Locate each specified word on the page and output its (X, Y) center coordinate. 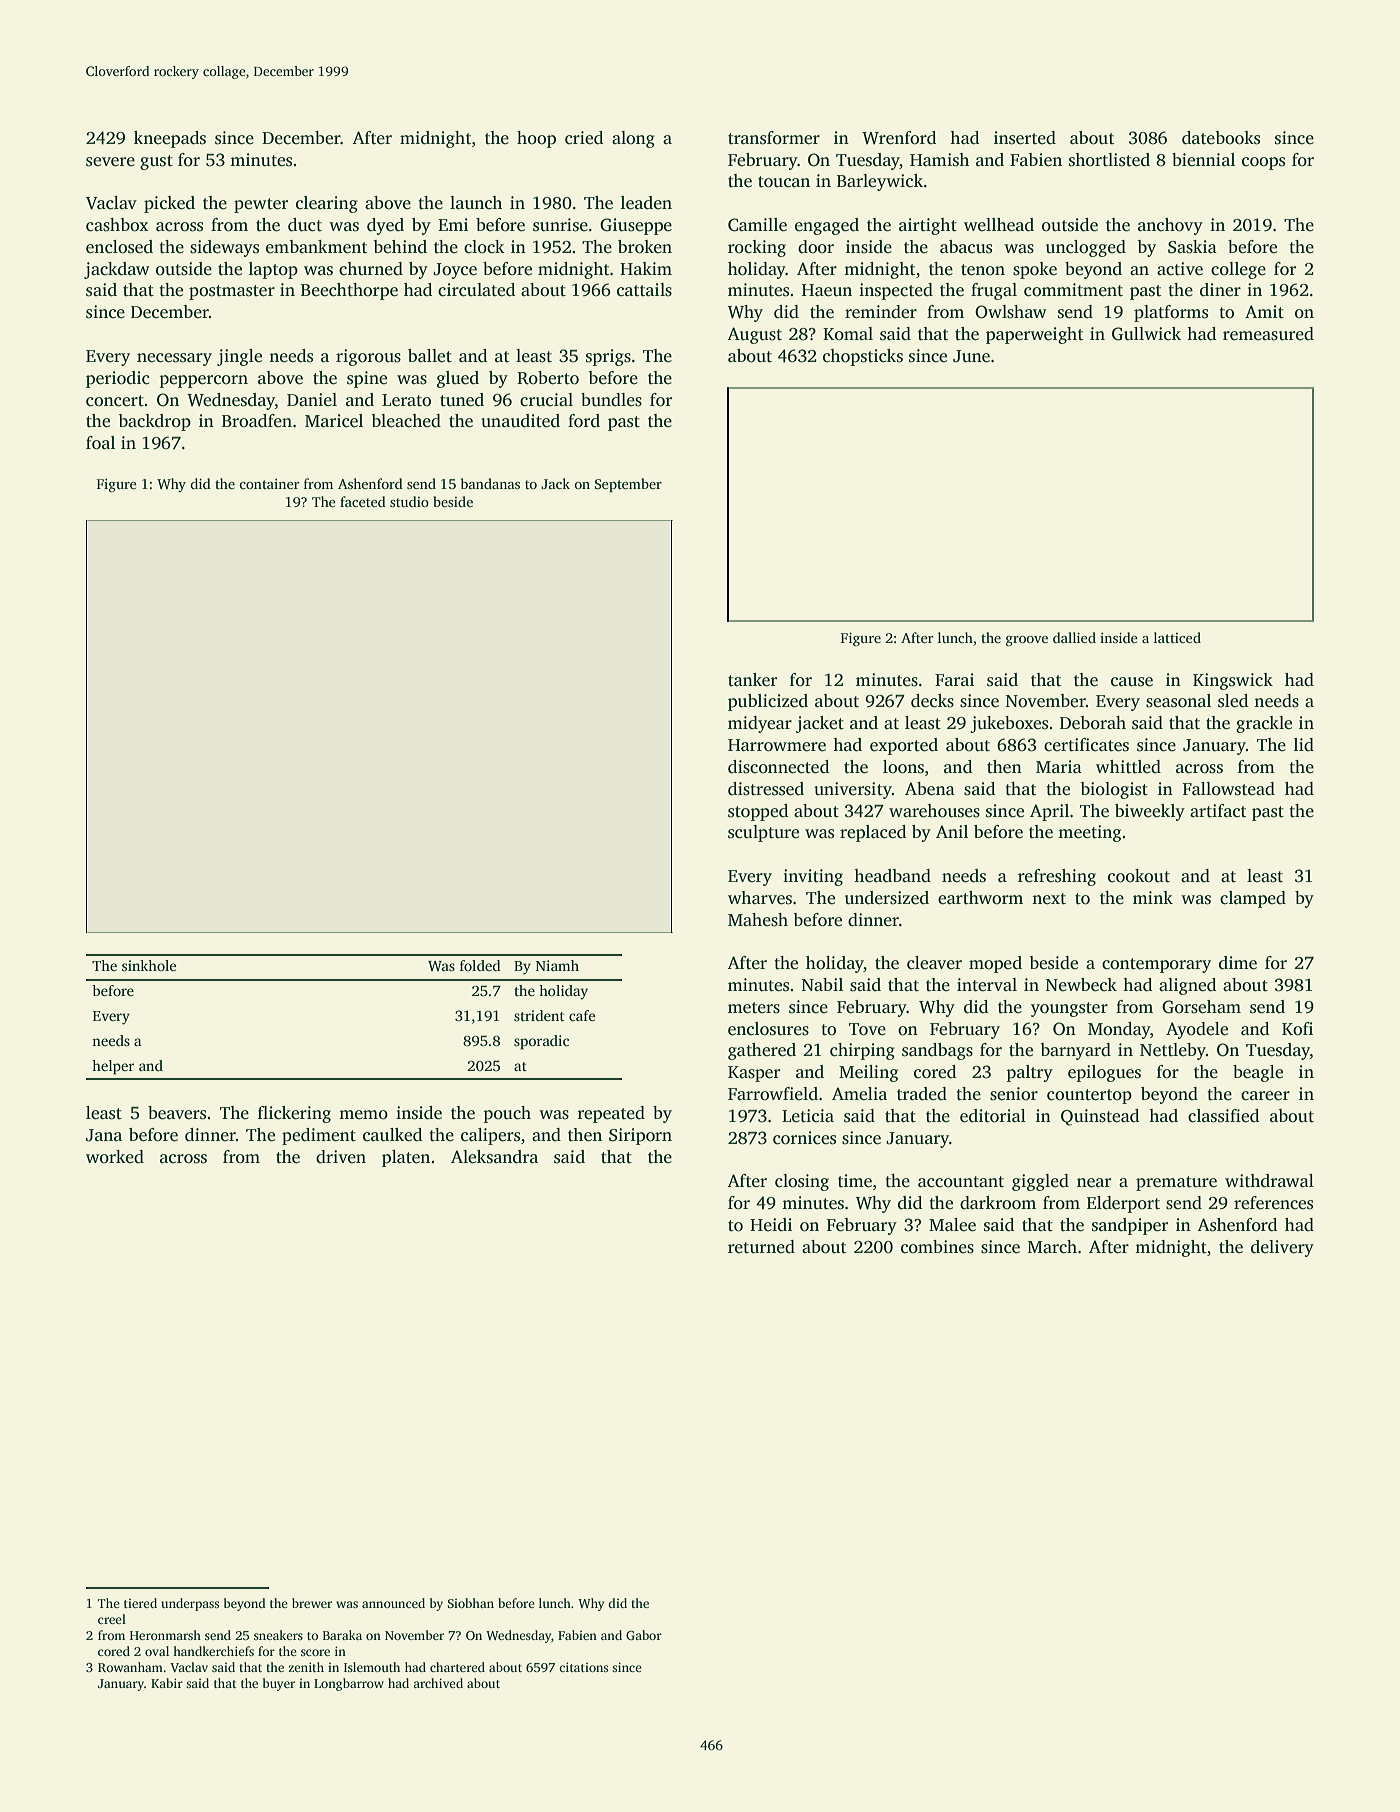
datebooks (1221, 138)
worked (115, 1157)
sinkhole (149, 965)
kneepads (170, 139)
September (628, 485)
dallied (1074, 637)
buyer (279, 1684)
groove (1027, 641)
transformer (774, 138)
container (269, 484)
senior (1014, 1094)
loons (903, 767)
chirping (862, 1051)
